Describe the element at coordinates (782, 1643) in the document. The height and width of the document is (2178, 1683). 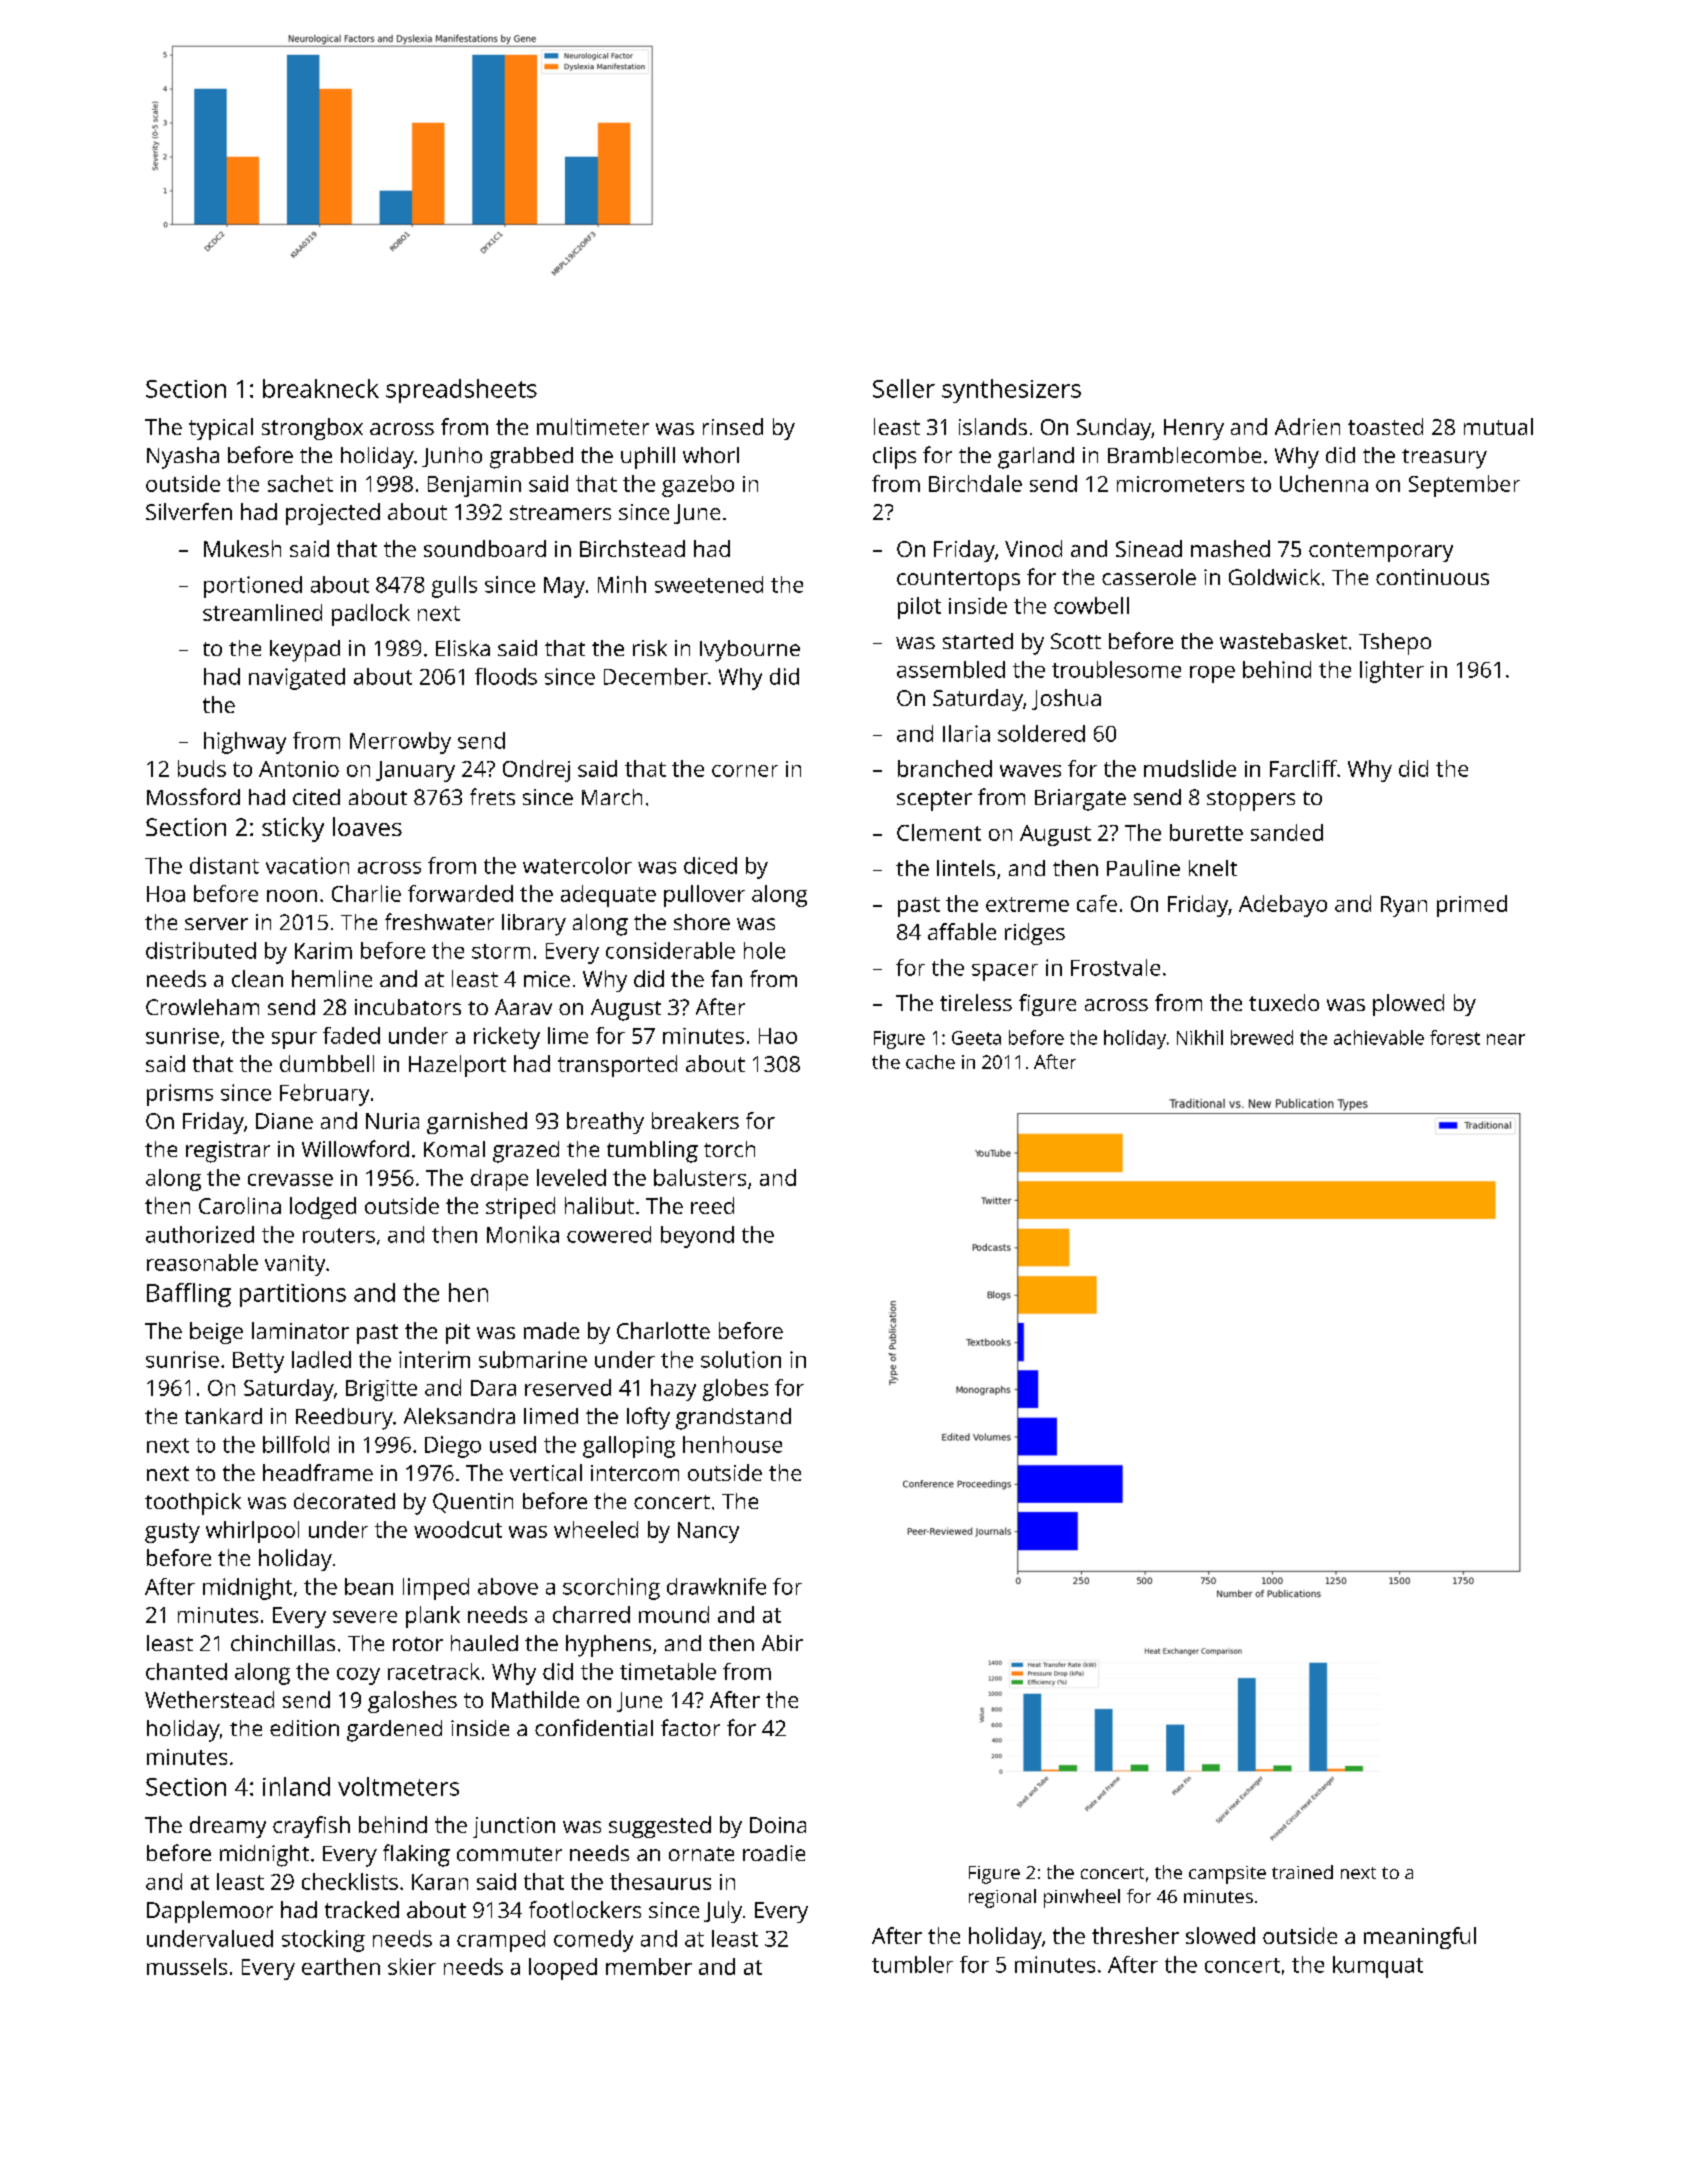
I see `Abir` at that location.
